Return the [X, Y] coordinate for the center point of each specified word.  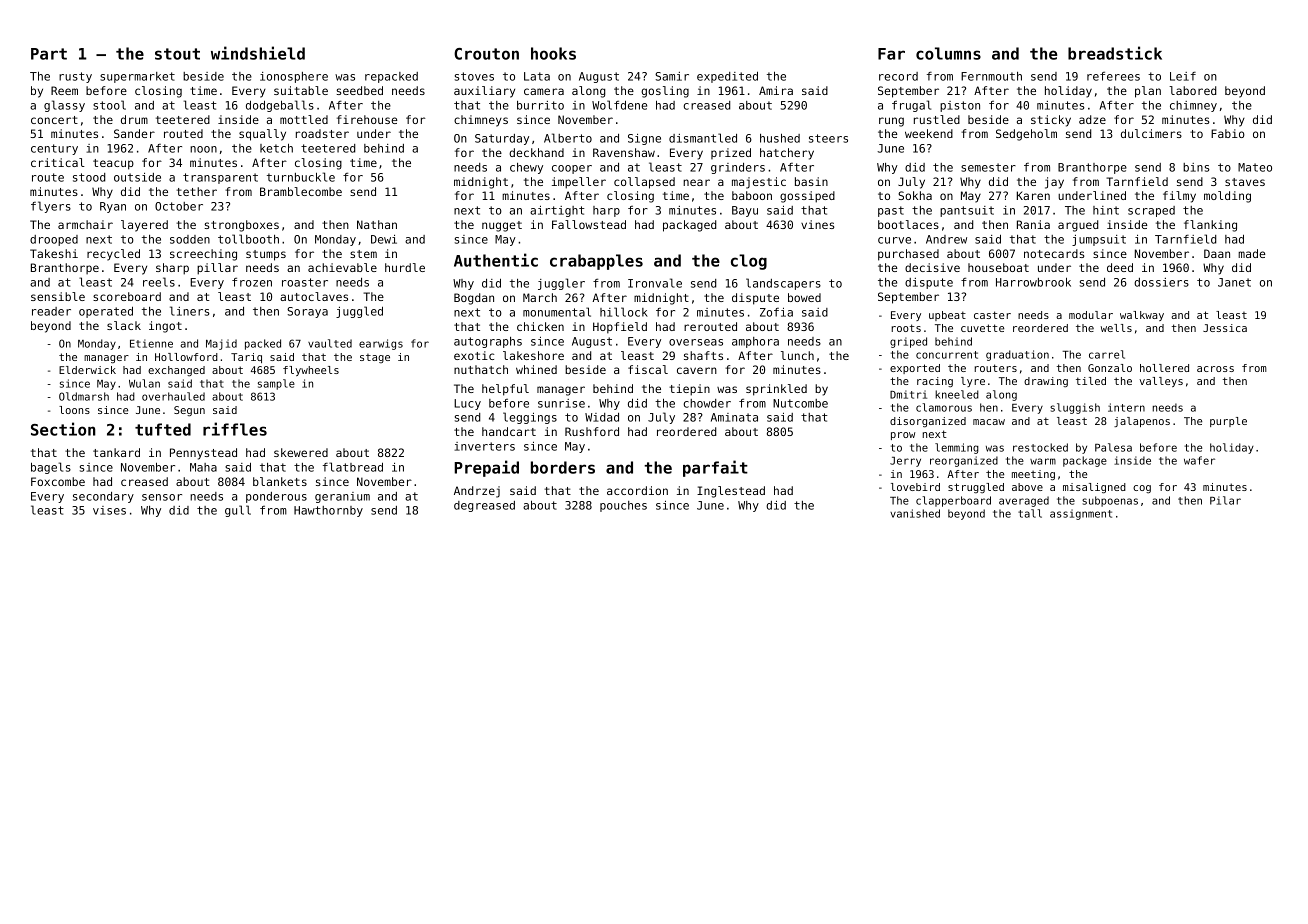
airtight [557, 211]
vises [109, 510]
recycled [113, 255]
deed [1120, 267]
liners [190, 311]
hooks [553, 53]
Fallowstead [589, 224]
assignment [1081, 514]
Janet [1234, 282]
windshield [258, 53]
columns [948, 53]
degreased [484, 506]
